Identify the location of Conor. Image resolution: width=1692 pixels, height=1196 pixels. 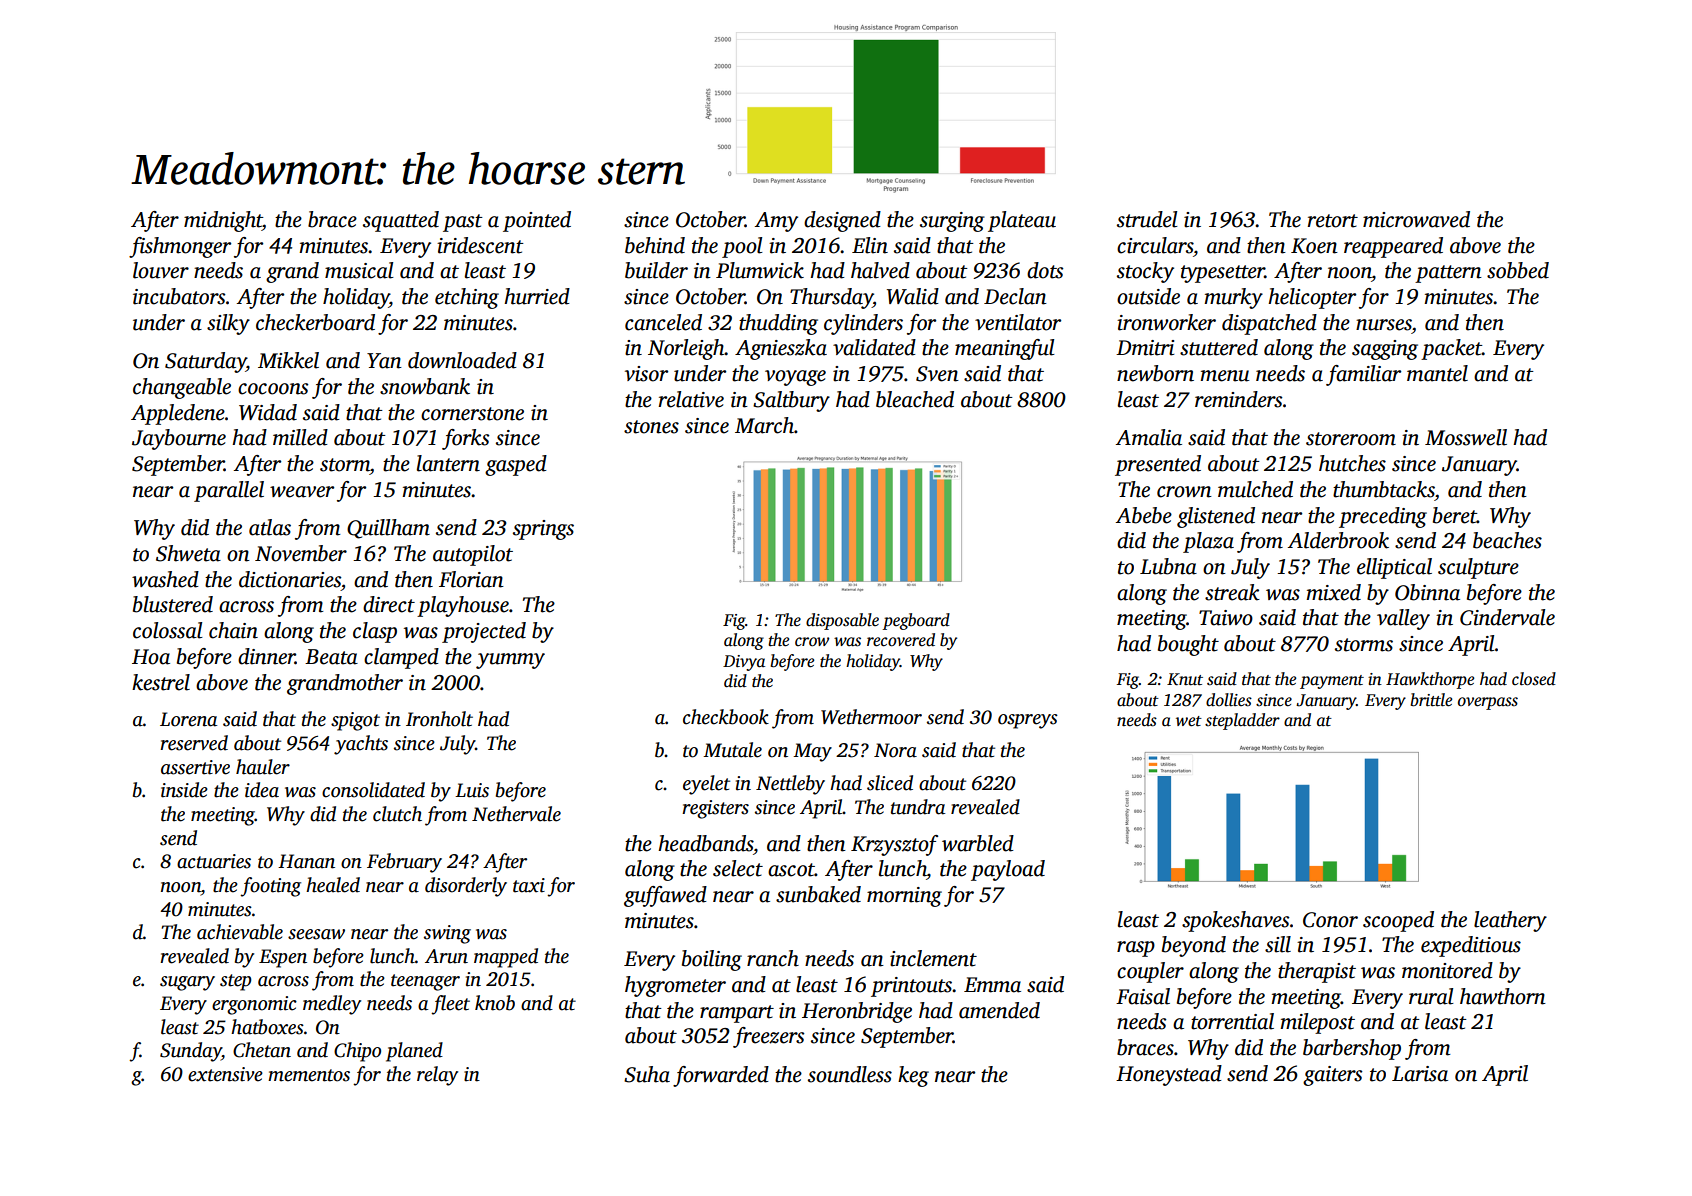
(1330, 920).
